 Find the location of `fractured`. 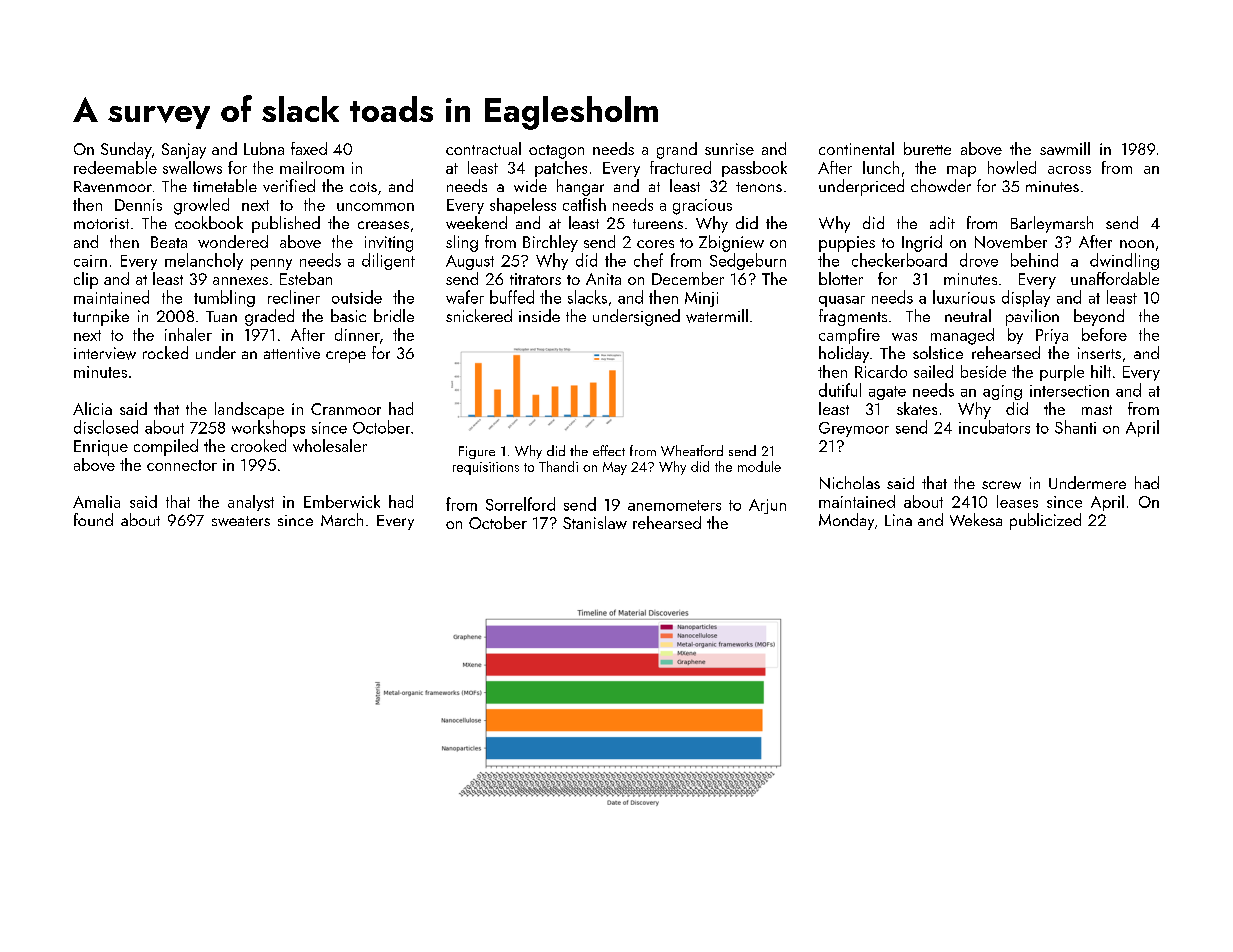

fractured is located at coordinates (680, 167).
